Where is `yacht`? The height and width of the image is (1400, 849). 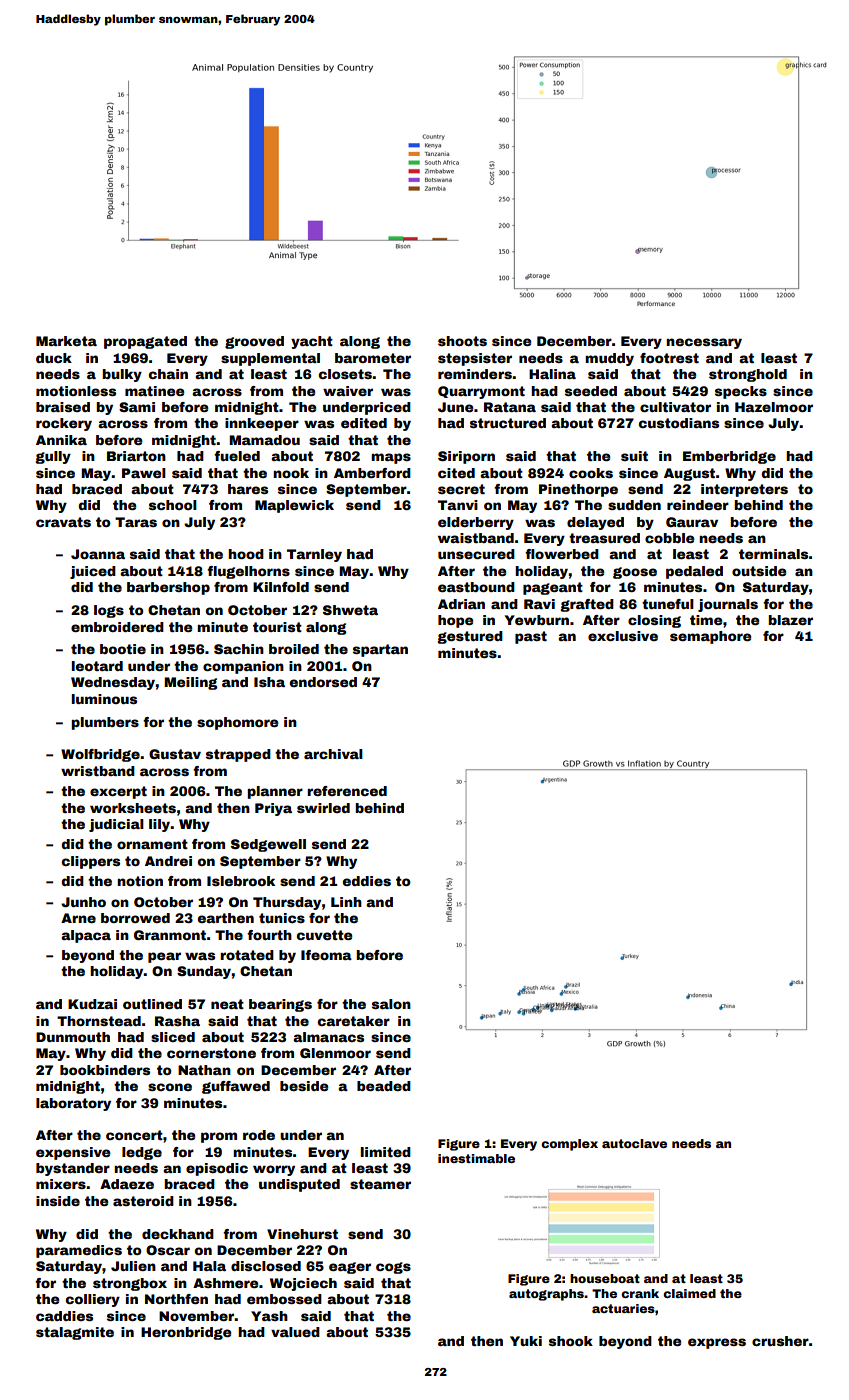 yacht is located at coordinates (312, 342).
